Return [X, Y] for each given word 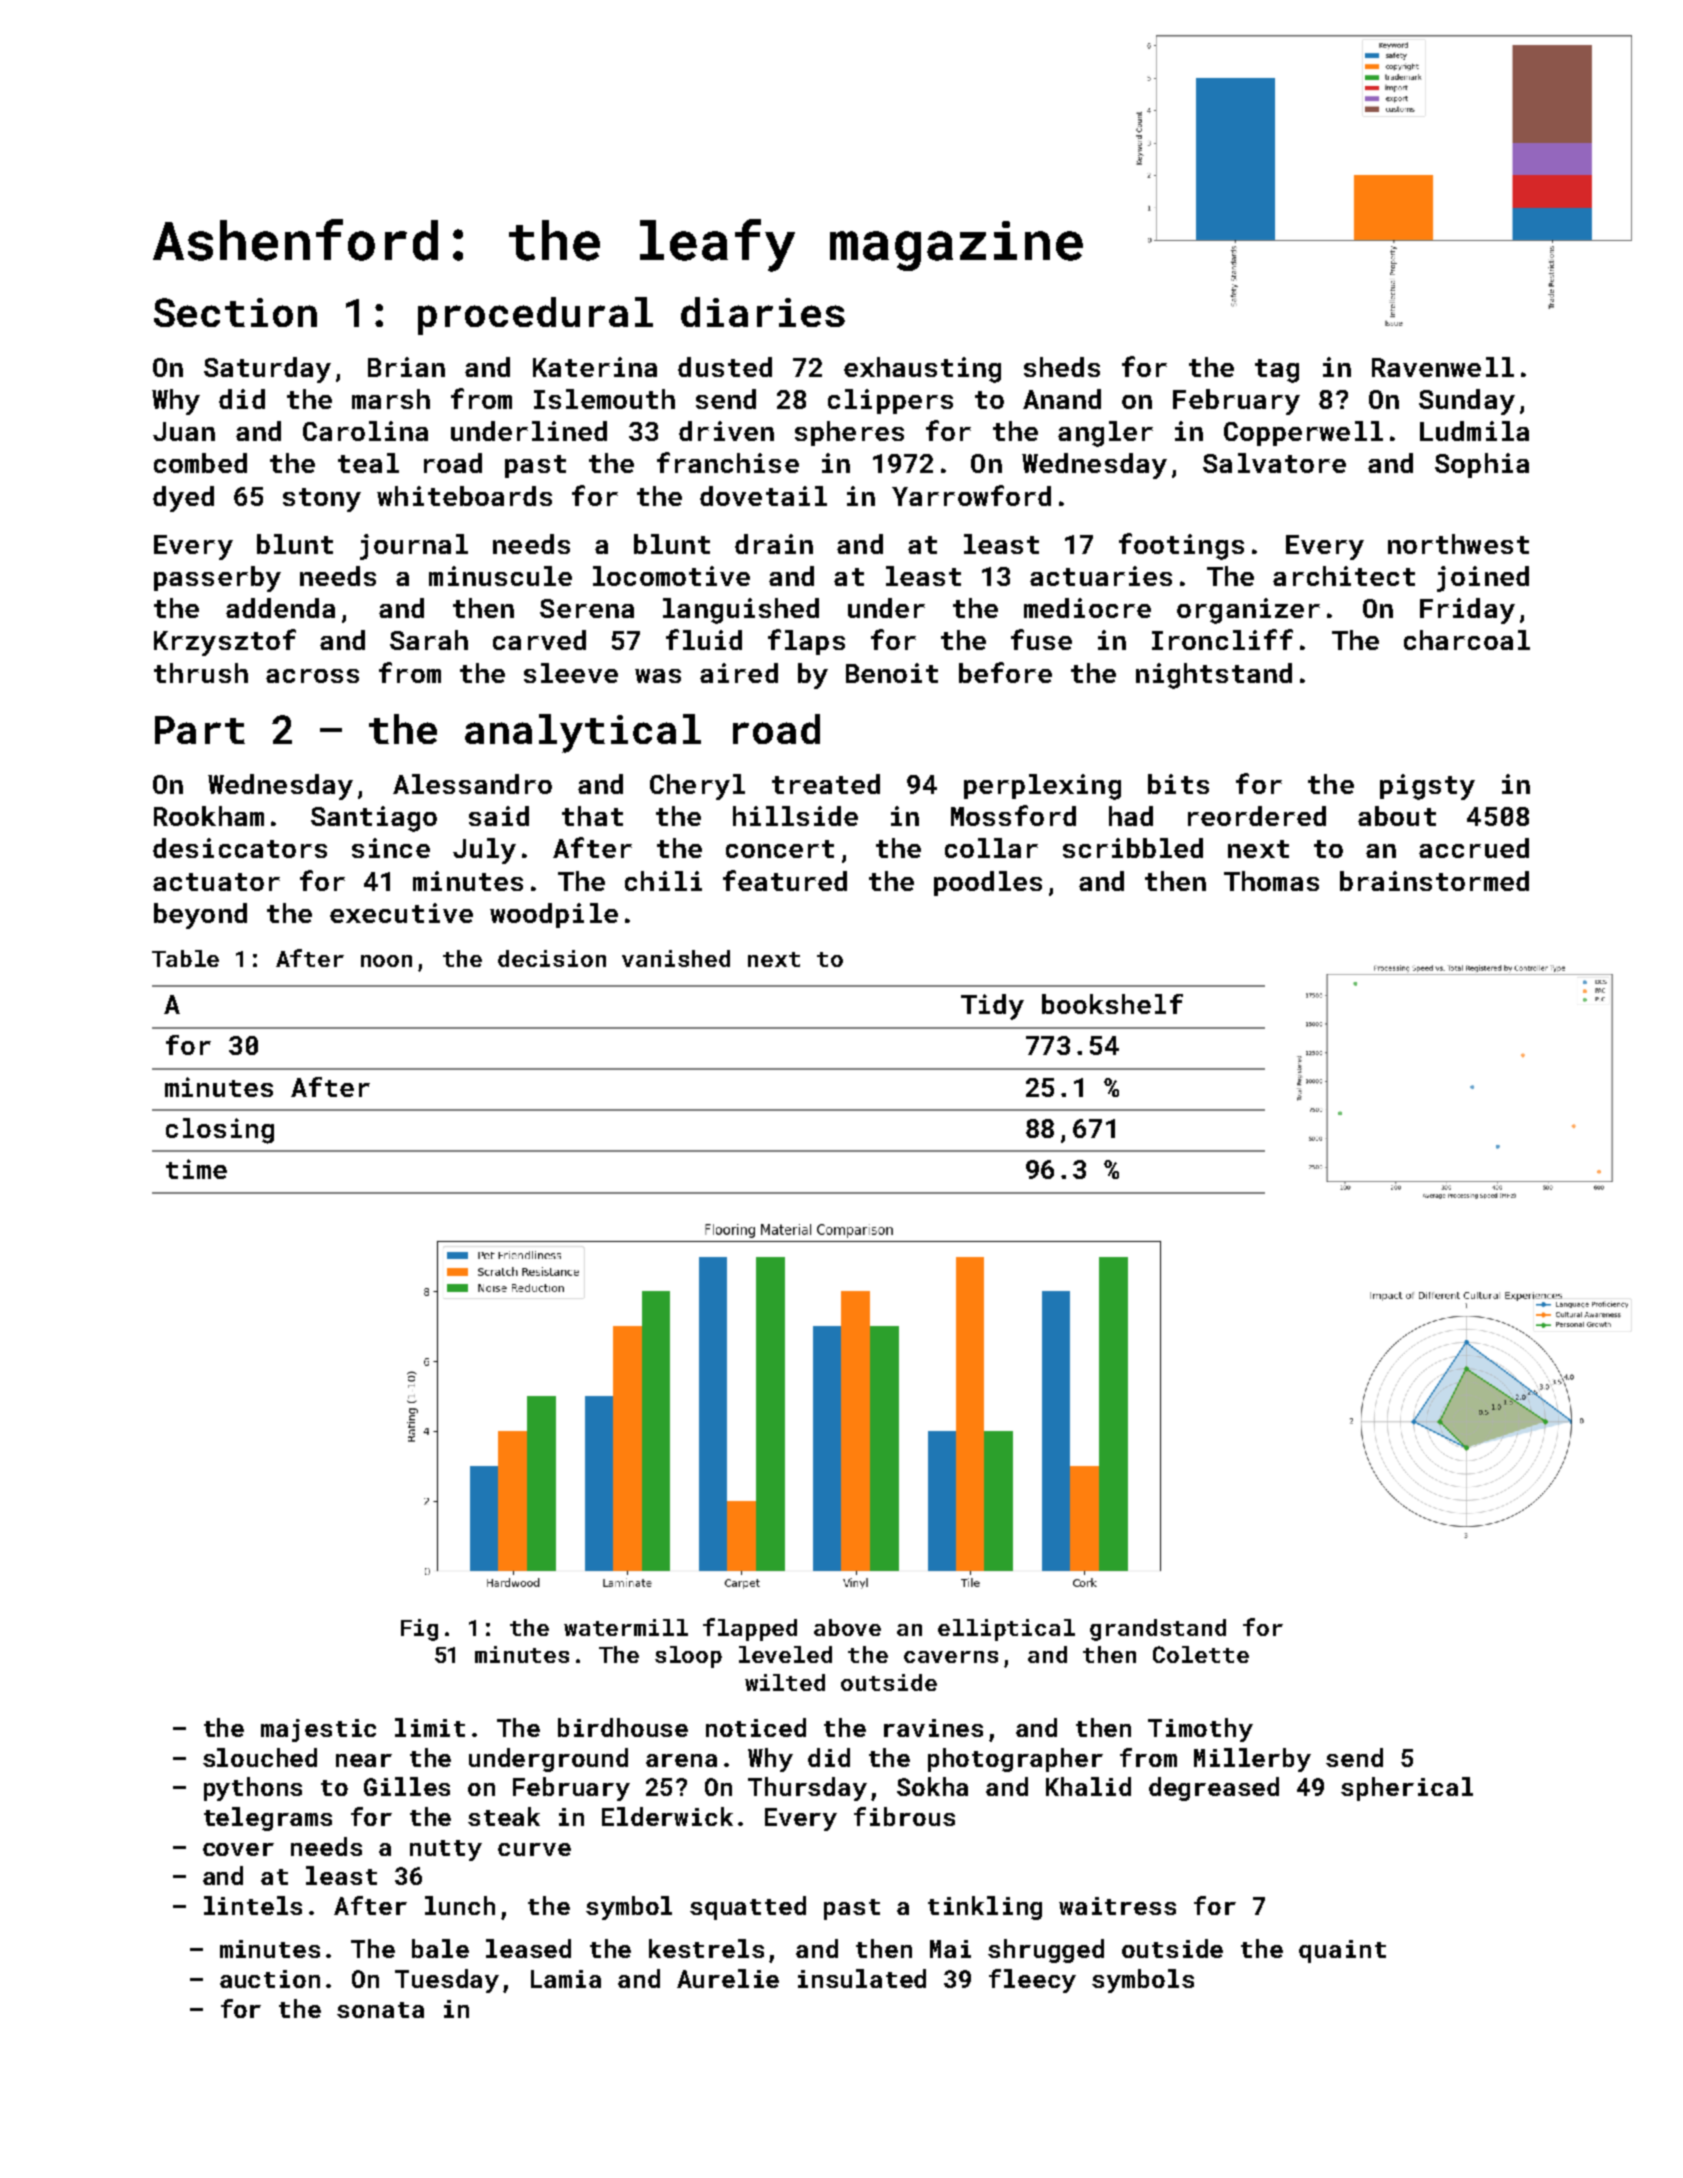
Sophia [1482, 465]
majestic [318, 1730]
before [1005, 672]
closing [220, 1131]
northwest [1458, 544]
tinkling [985, 1908]
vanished [676, 958]
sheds [1062, 367]
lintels [253, 1905]
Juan [184, 431]
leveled [785, 1654]
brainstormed [1434, 881]
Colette [1201, 1654]
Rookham [209, 816]
